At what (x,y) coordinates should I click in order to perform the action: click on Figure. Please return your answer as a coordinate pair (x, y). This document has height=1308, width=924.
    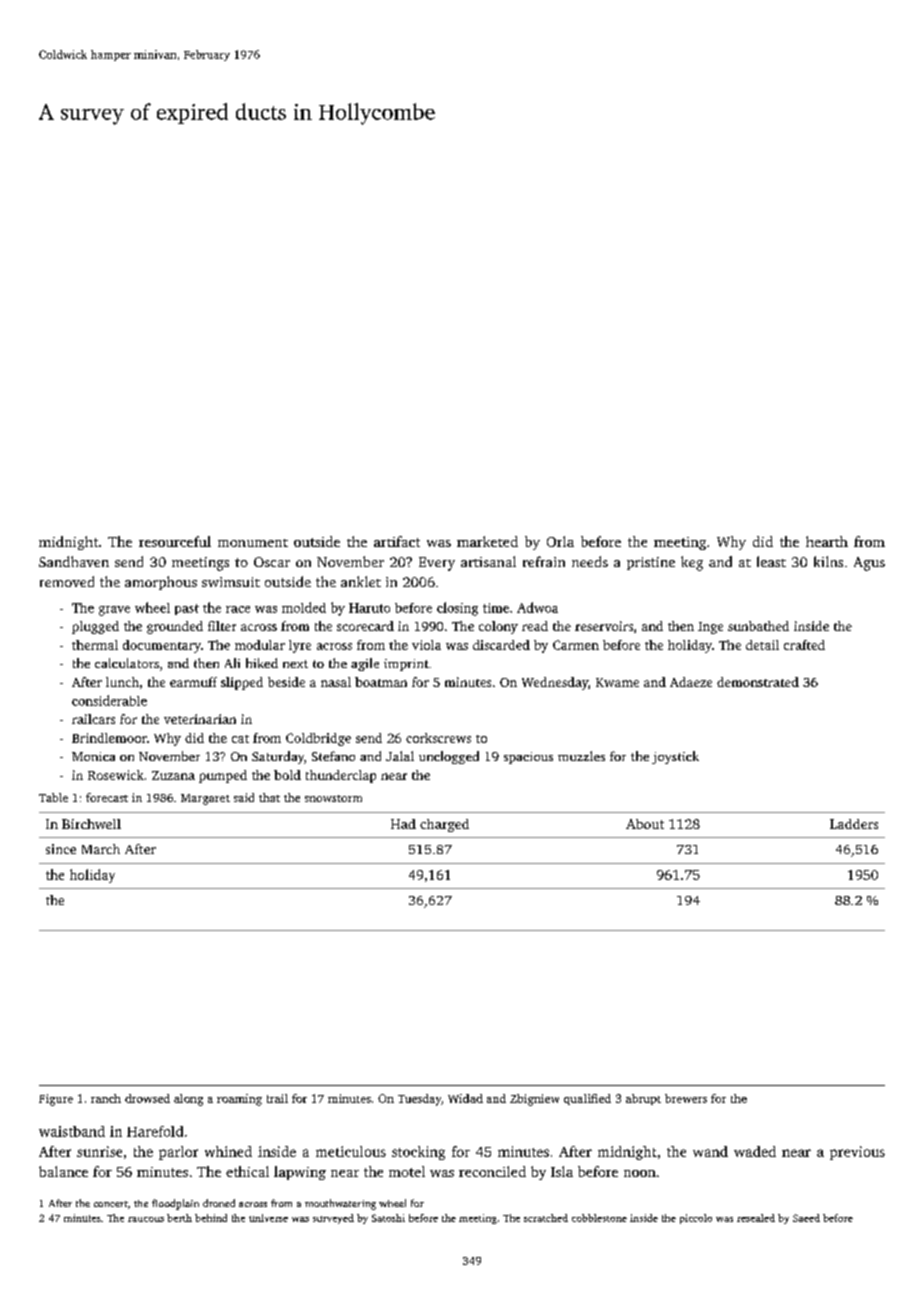
    Looking at the image, I should click on (56, 1100).
